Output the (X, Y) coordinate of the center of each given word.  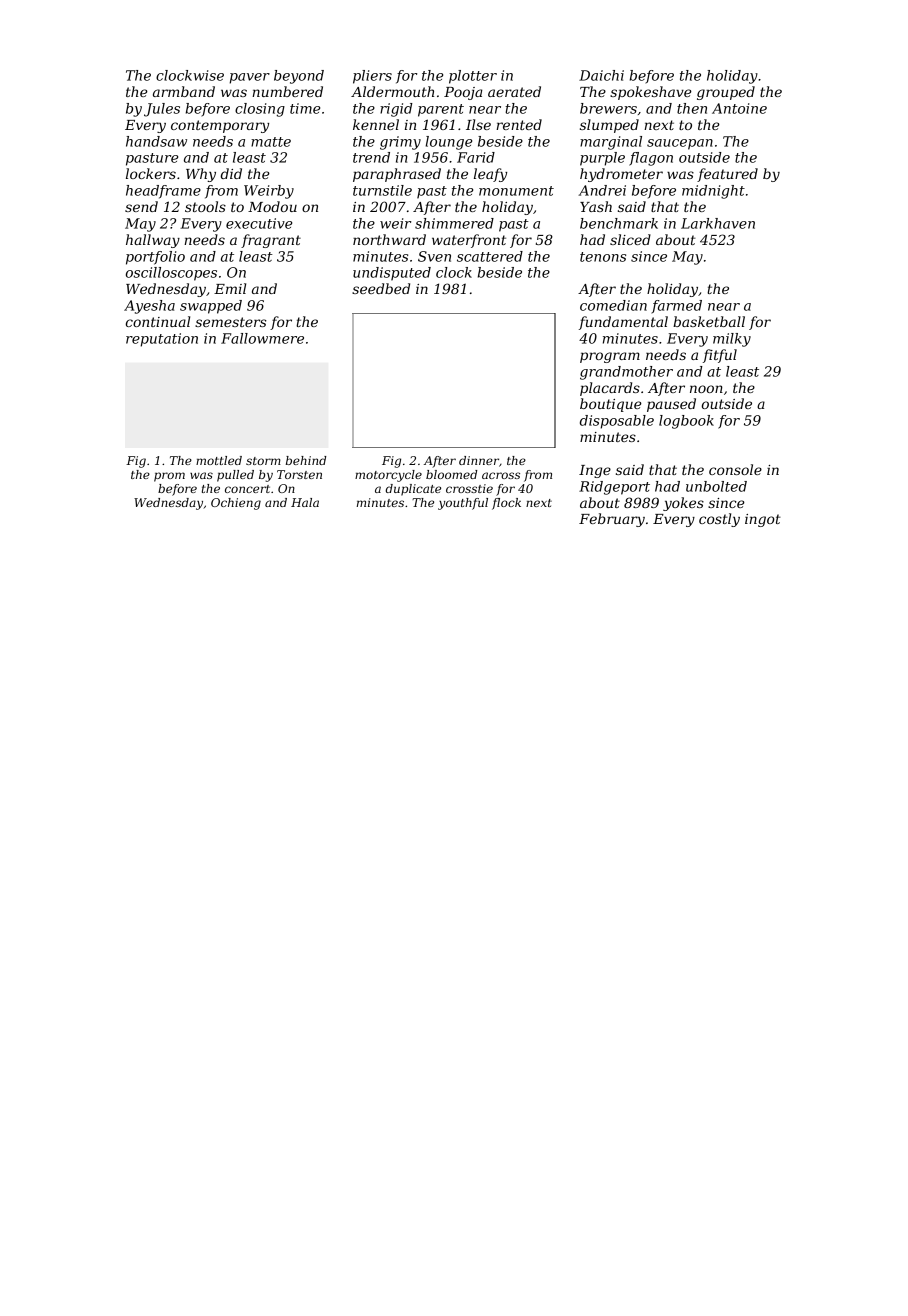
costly (719, 520)
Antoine (739, 108)
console (735, 469)
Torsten (299, 474)
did (231, 173)
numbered (287, 91)
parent (441, 110)
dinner (479, 460)
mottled (219, 460)
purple (602, 159)
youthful (463, 504)
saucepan (680, 144)
